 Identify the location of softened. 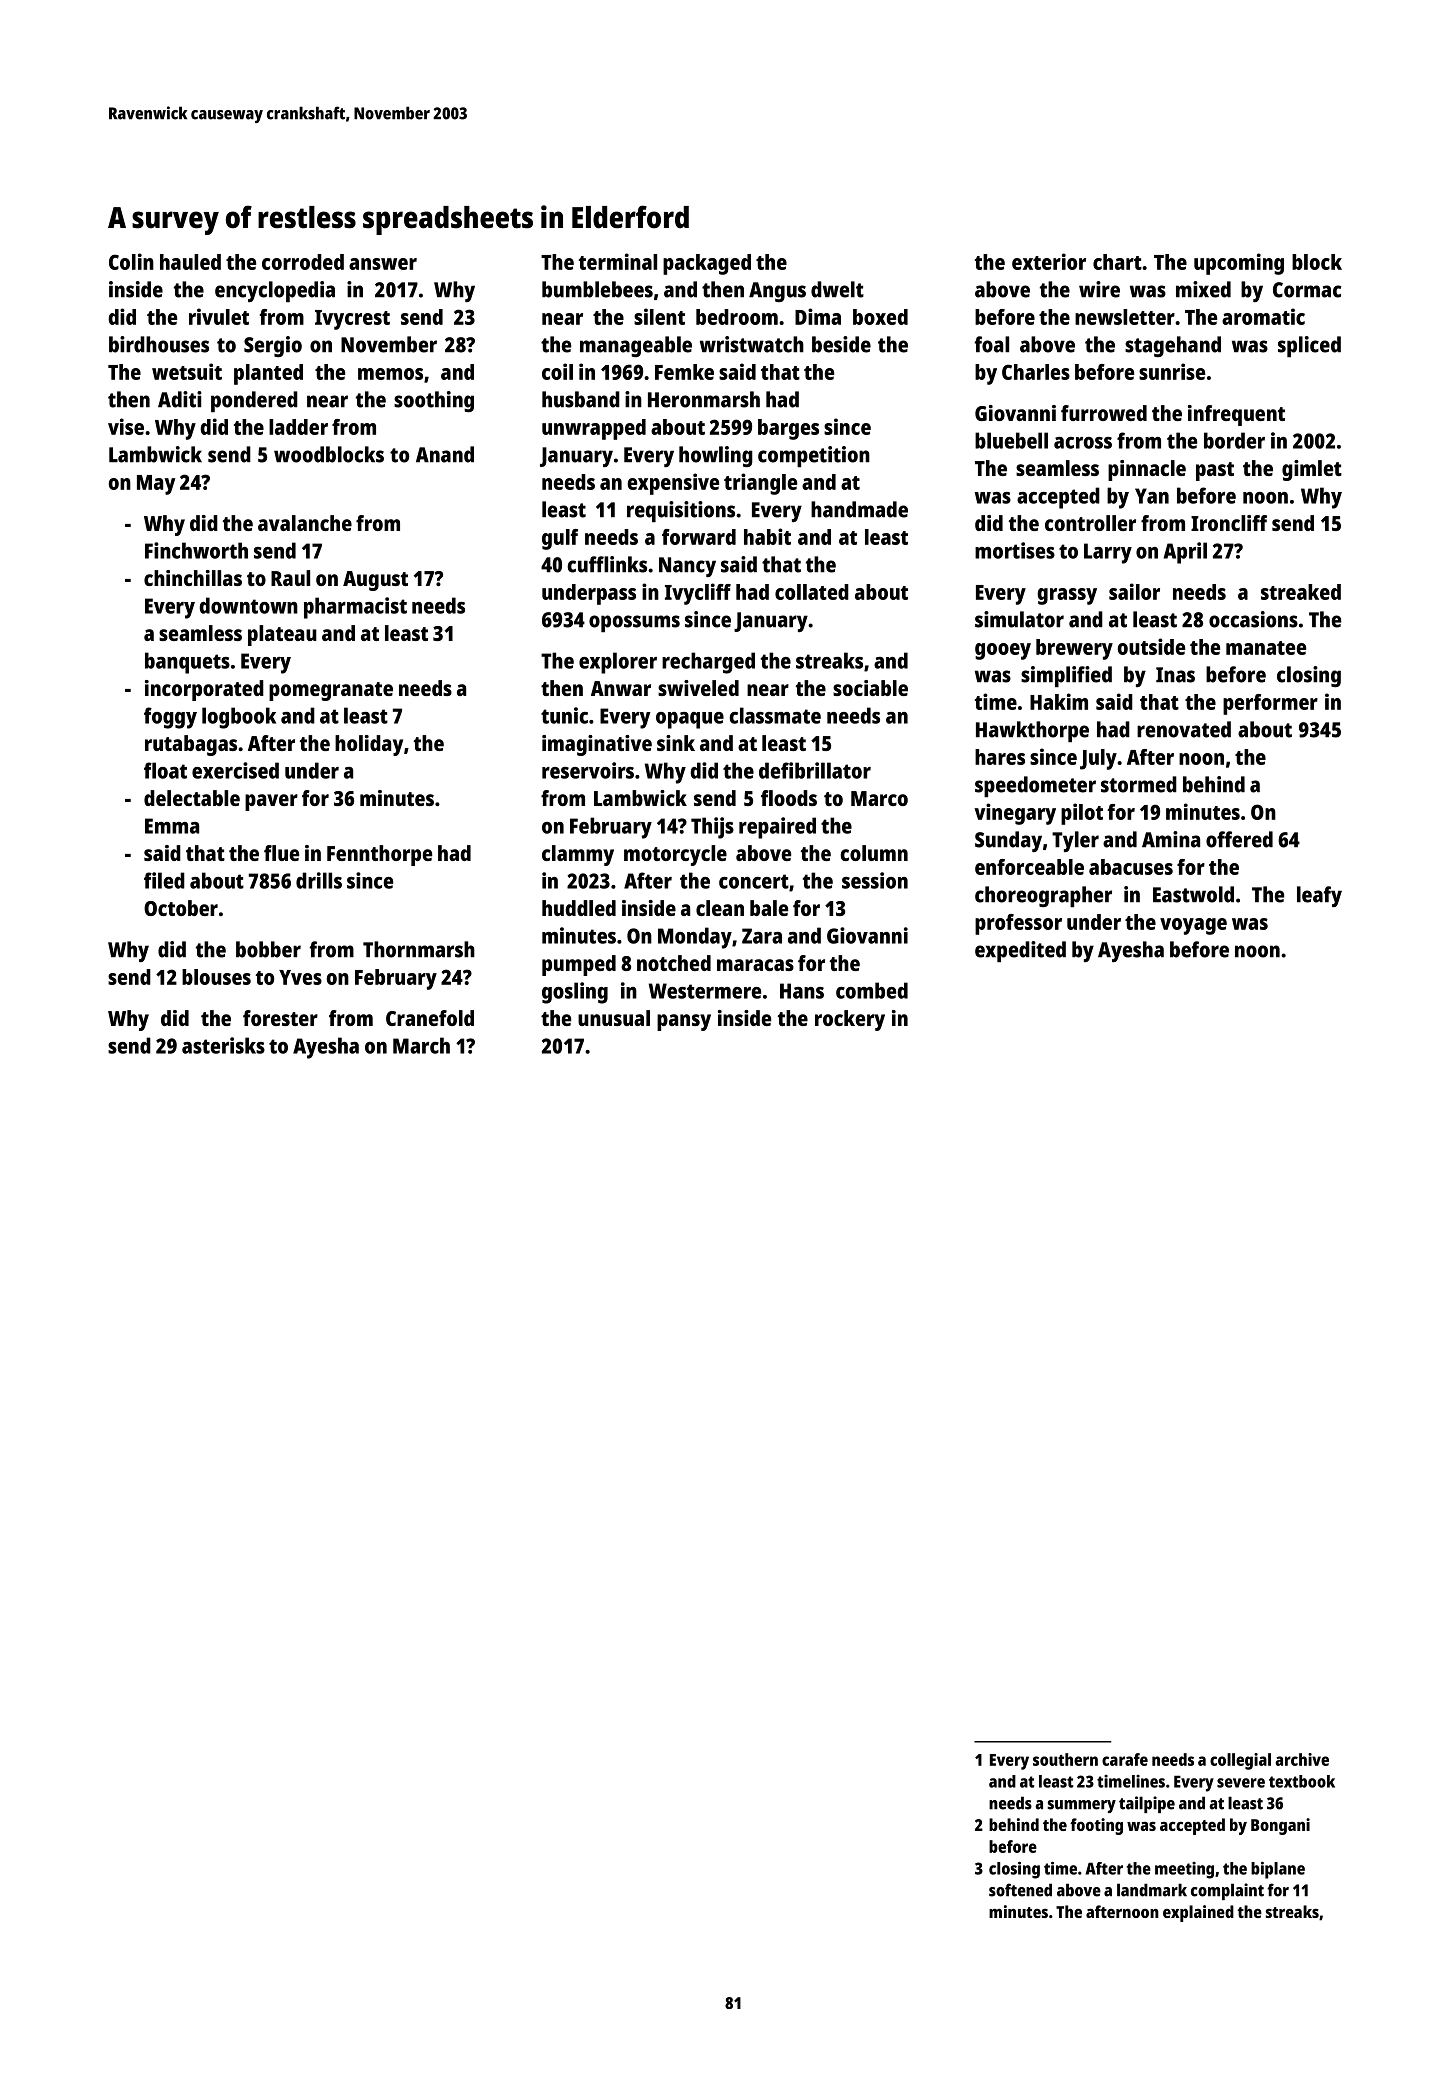
(1020, 1890).
